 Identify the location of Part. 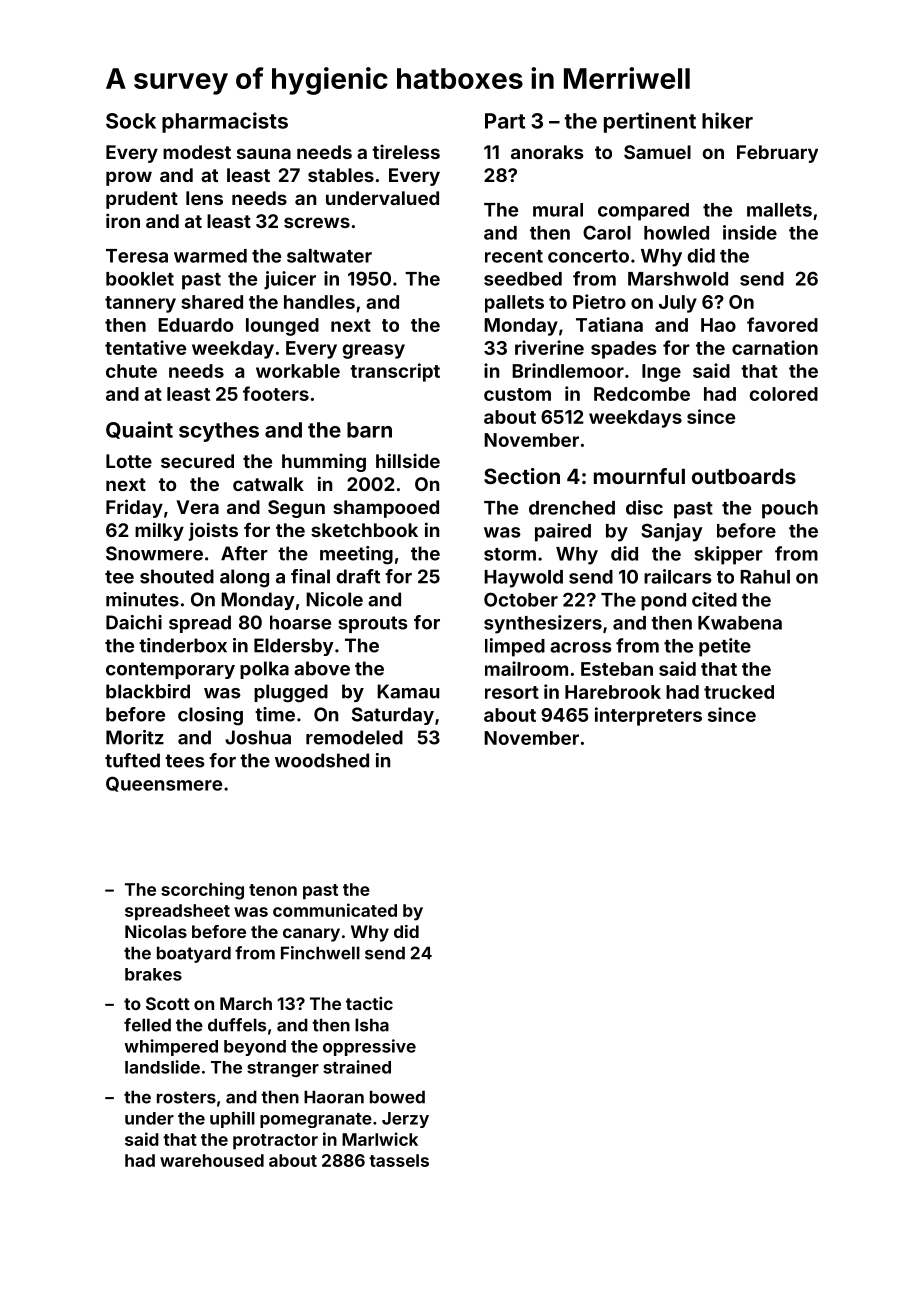
(505, 121).
